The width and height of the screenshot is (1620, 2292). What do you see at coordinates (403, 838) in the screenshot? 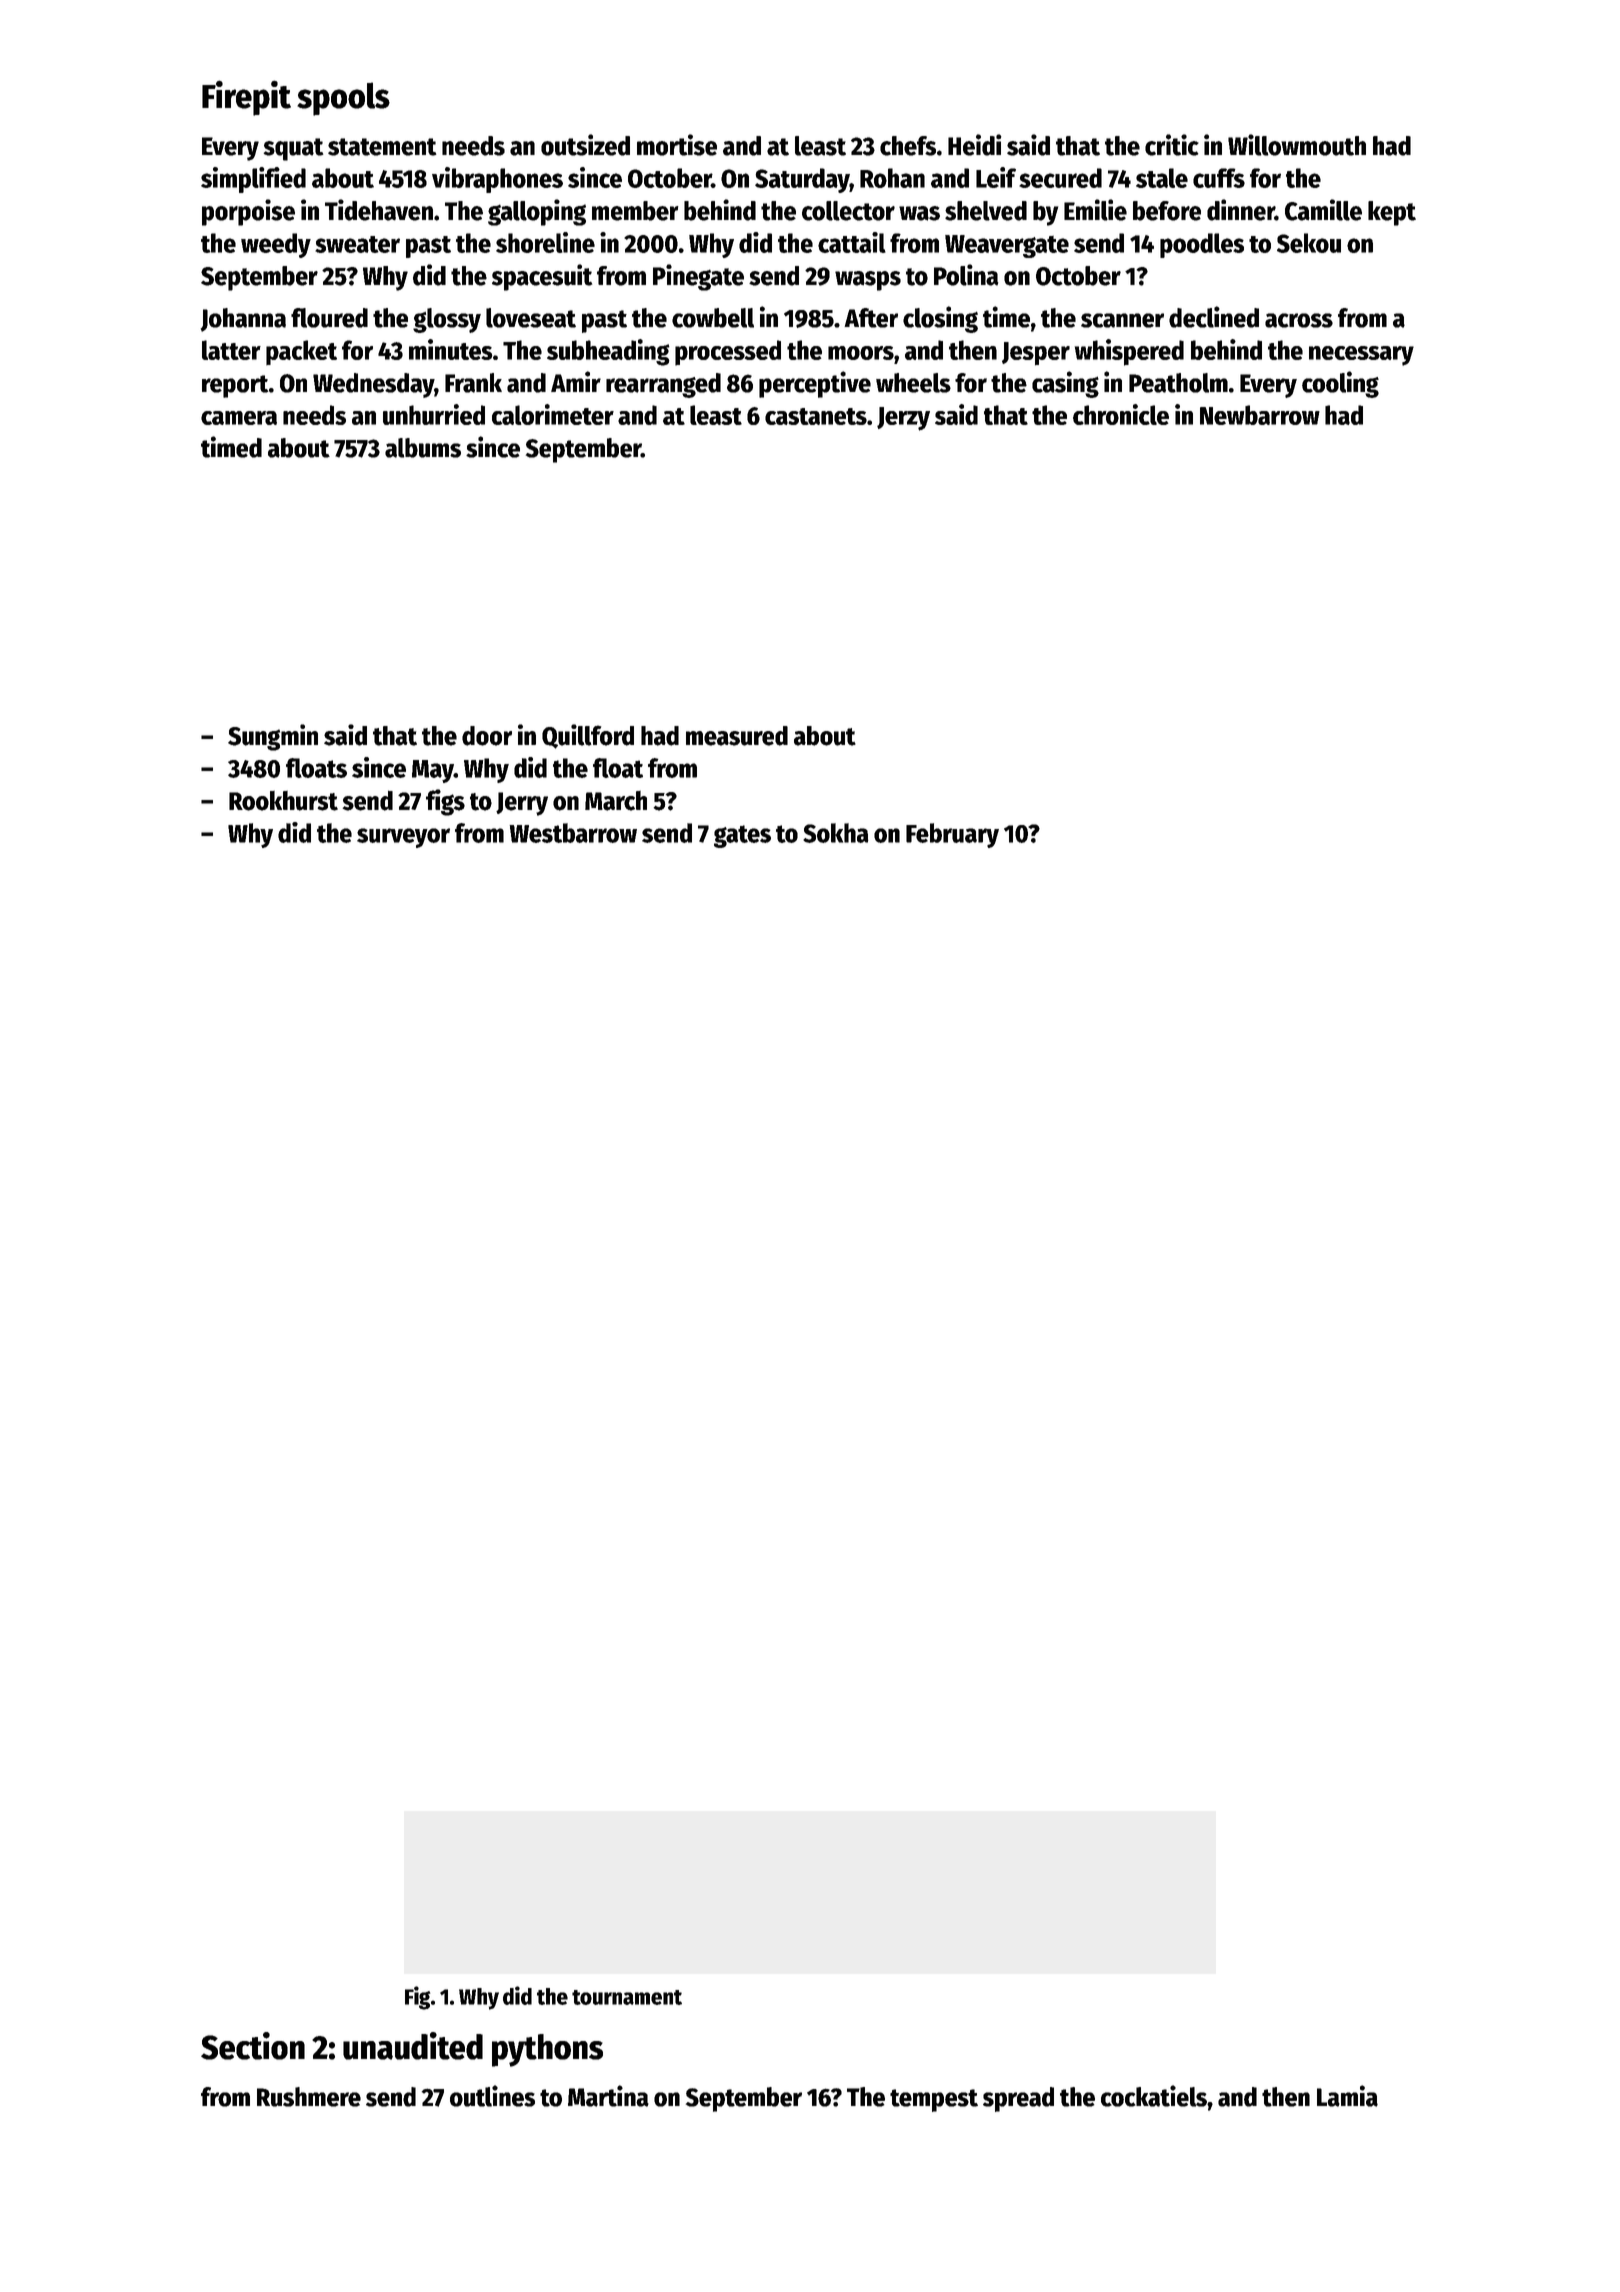
I see `surveyor` at bounding box center [403, 838].
